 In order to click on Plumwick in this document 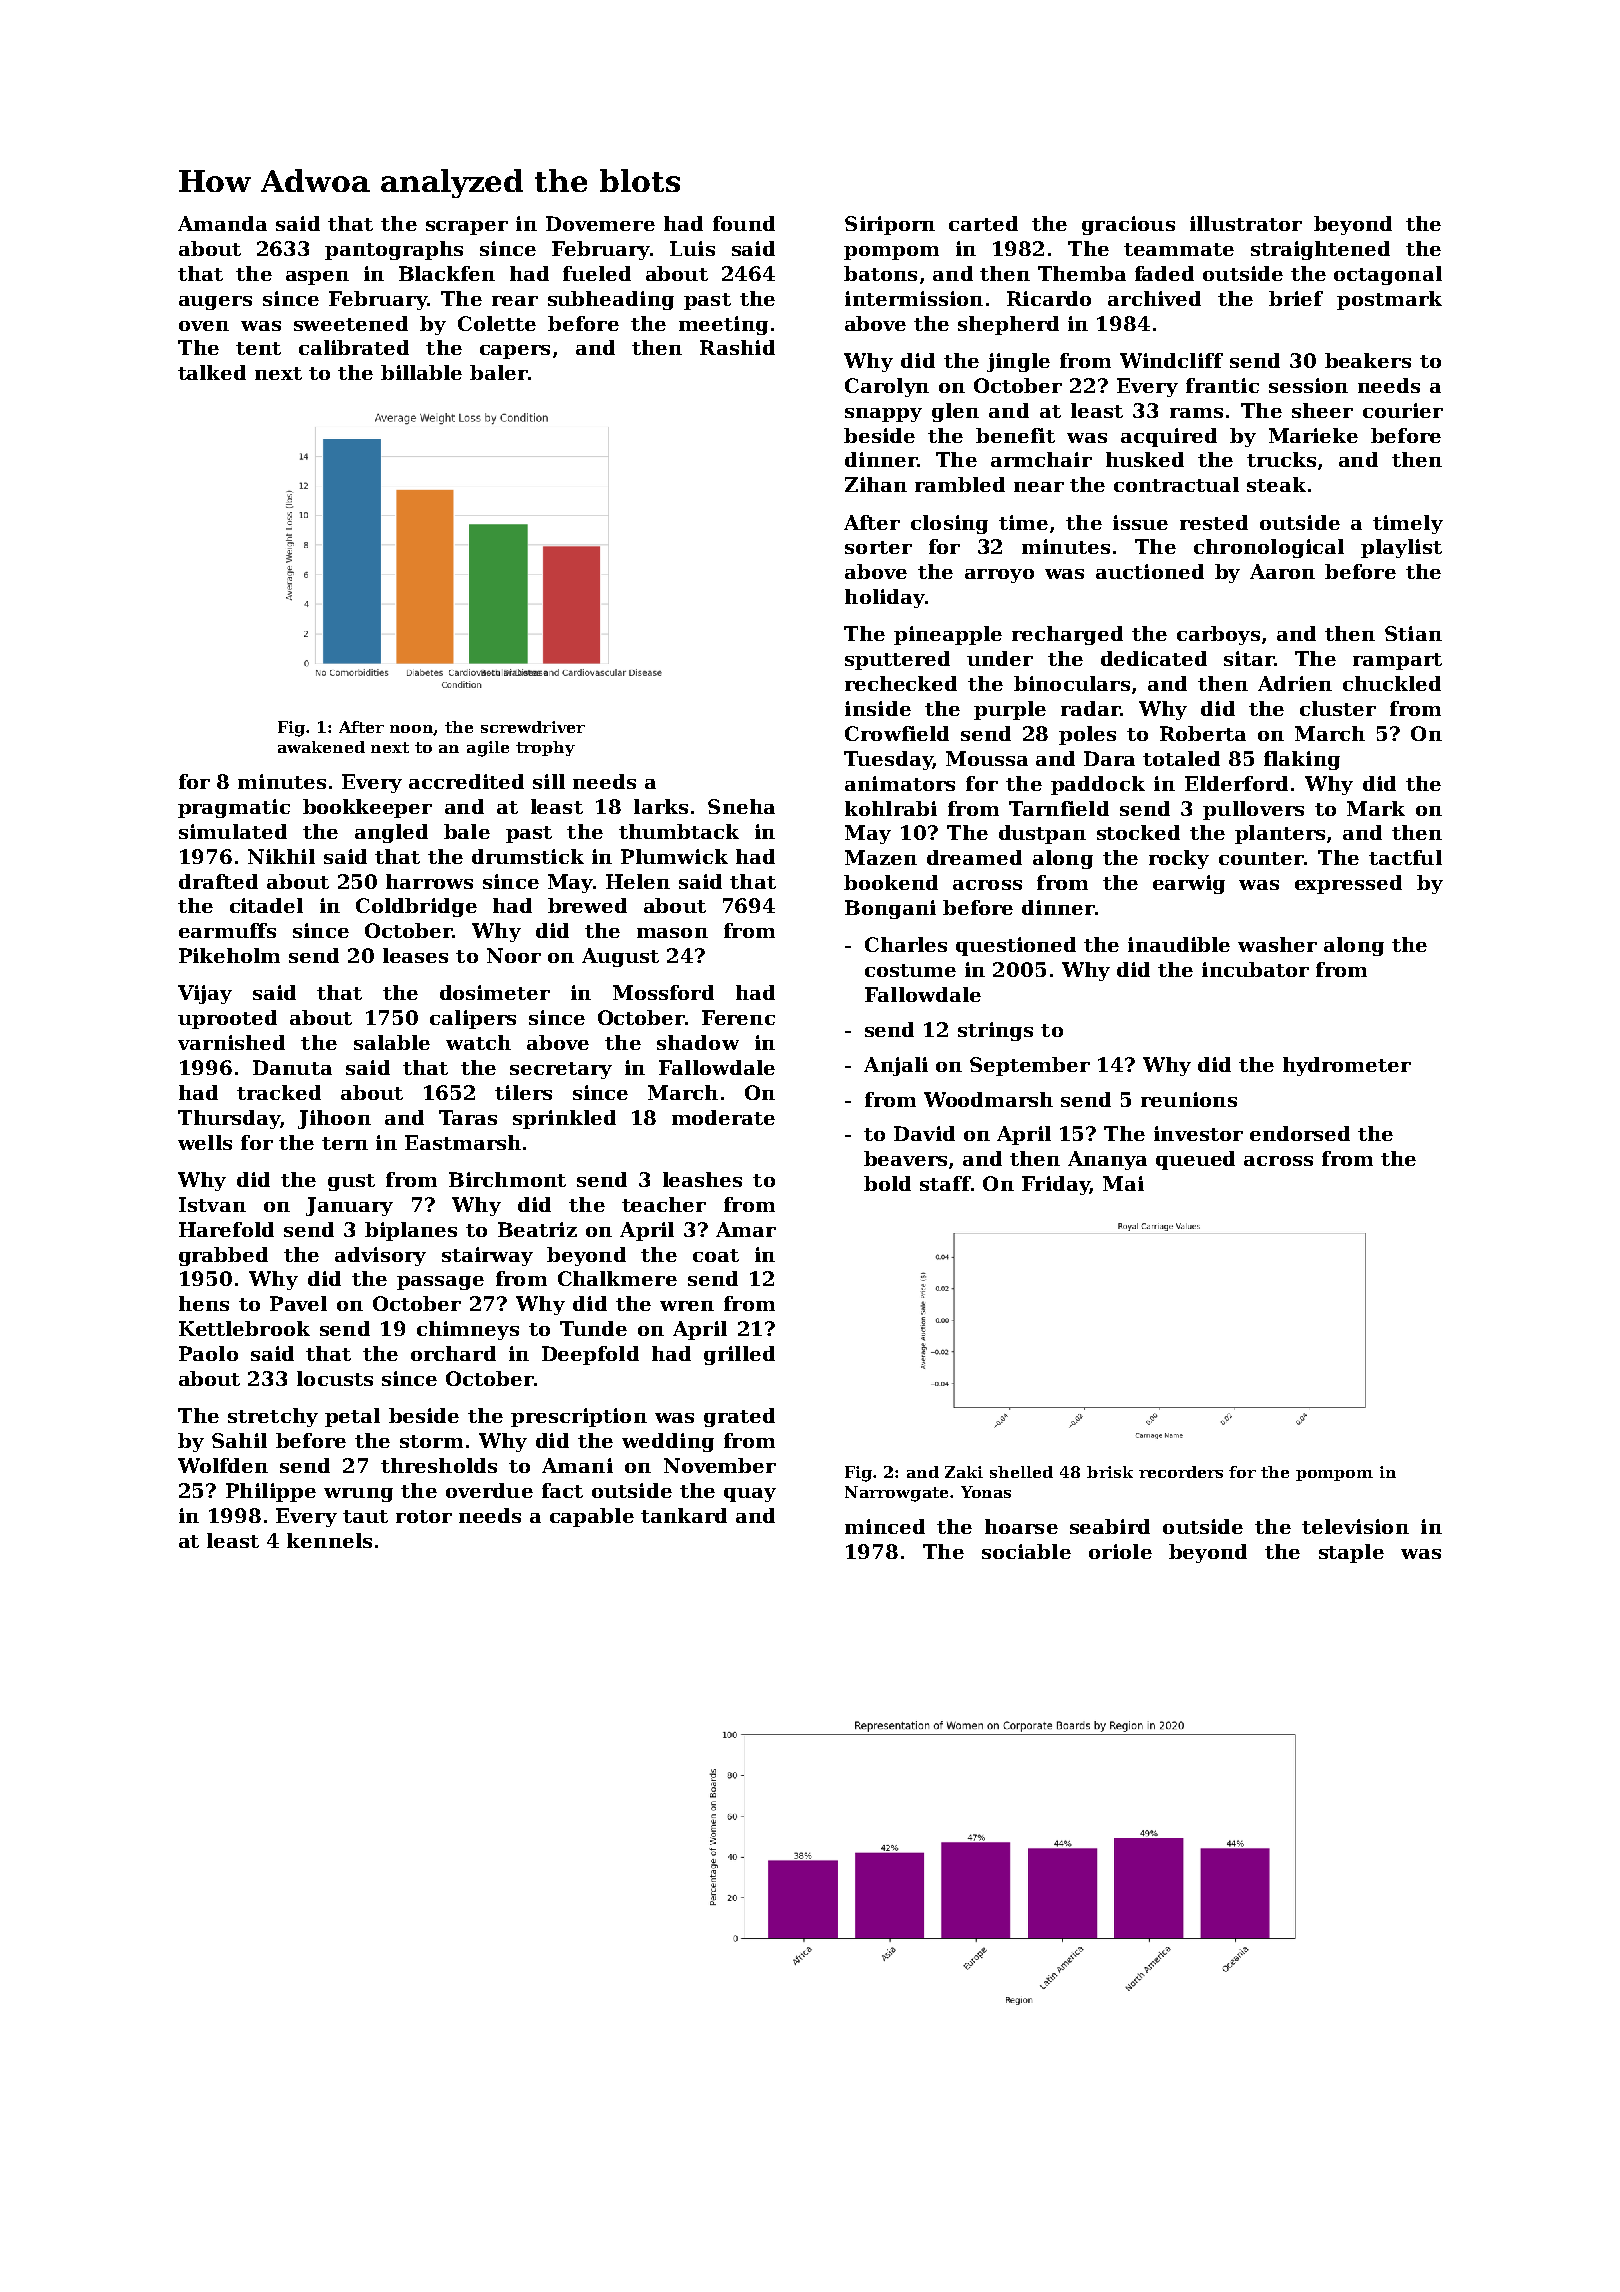, I will do `click(674, 856)`.
